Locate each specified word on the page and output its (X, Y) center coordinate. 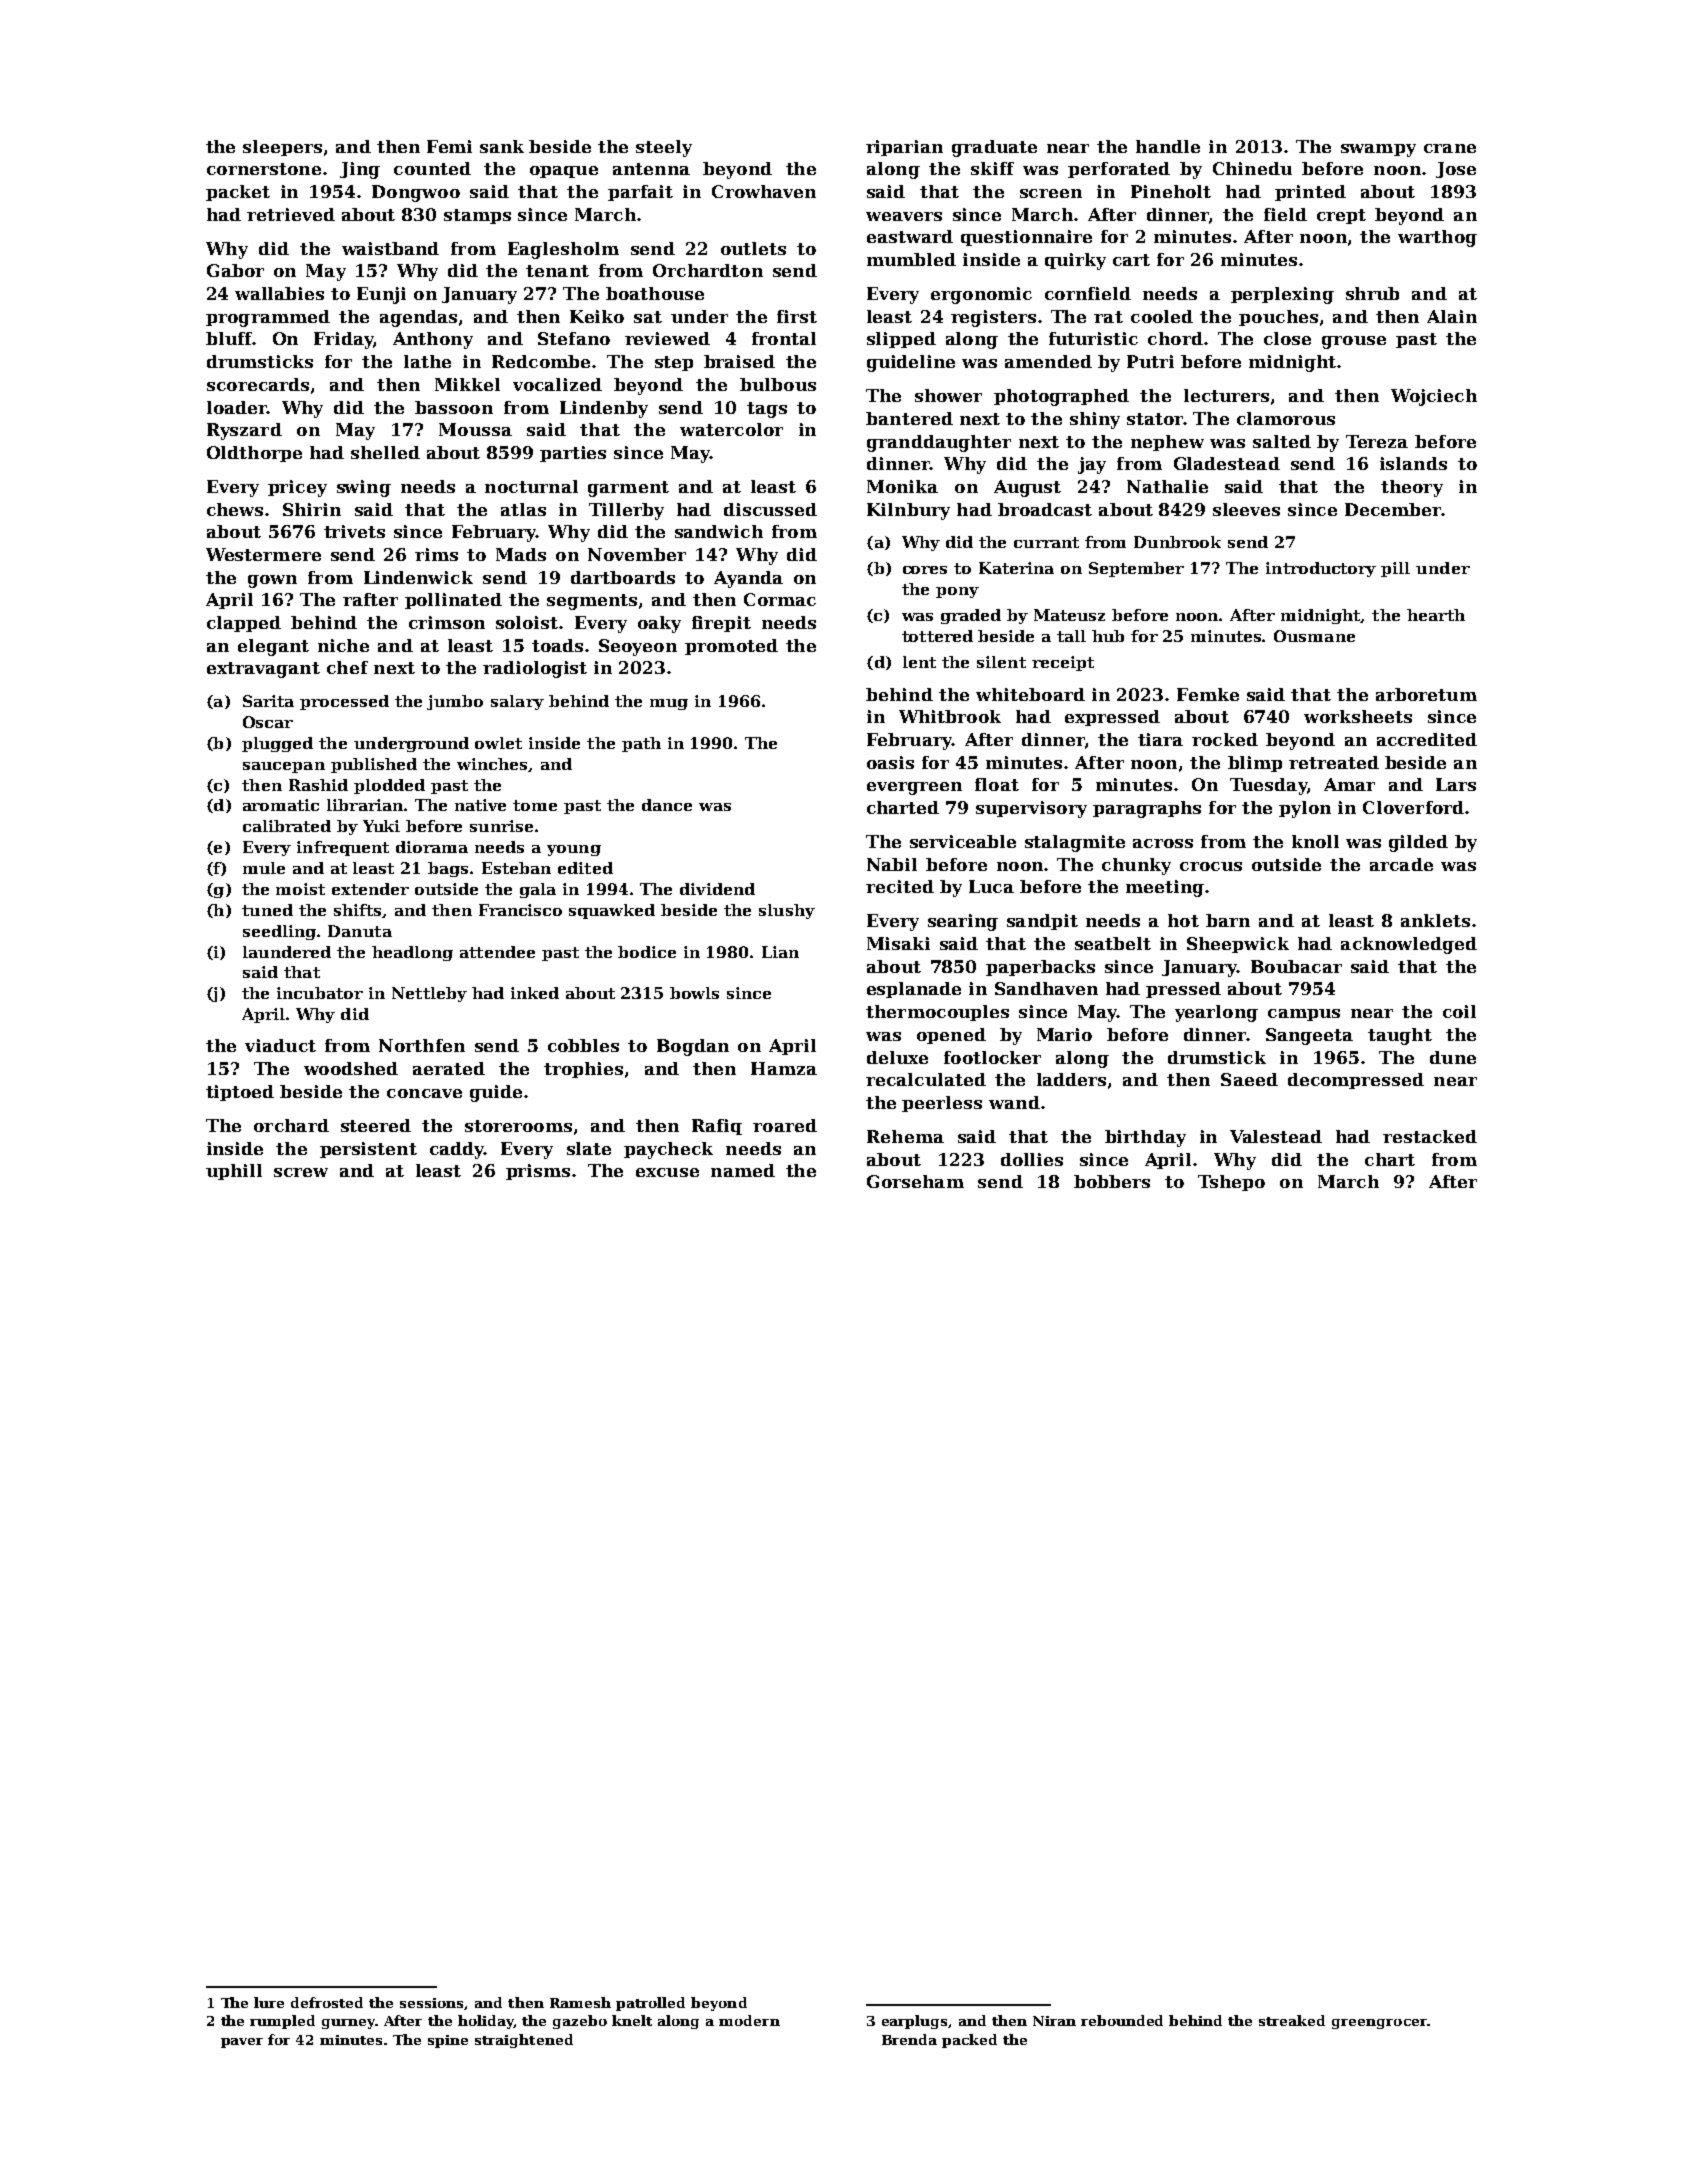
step (674, 363)
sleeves (1246, 509)
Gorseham (915, 1181)
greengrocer (1379, 2024)
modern (749, 2020)
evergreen (914, 788)
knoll (1315, 841)
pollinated (453, 601)
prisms (538, 1172)
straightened (524, 2041)
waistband (390, 248)
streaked (1292, 2020)
